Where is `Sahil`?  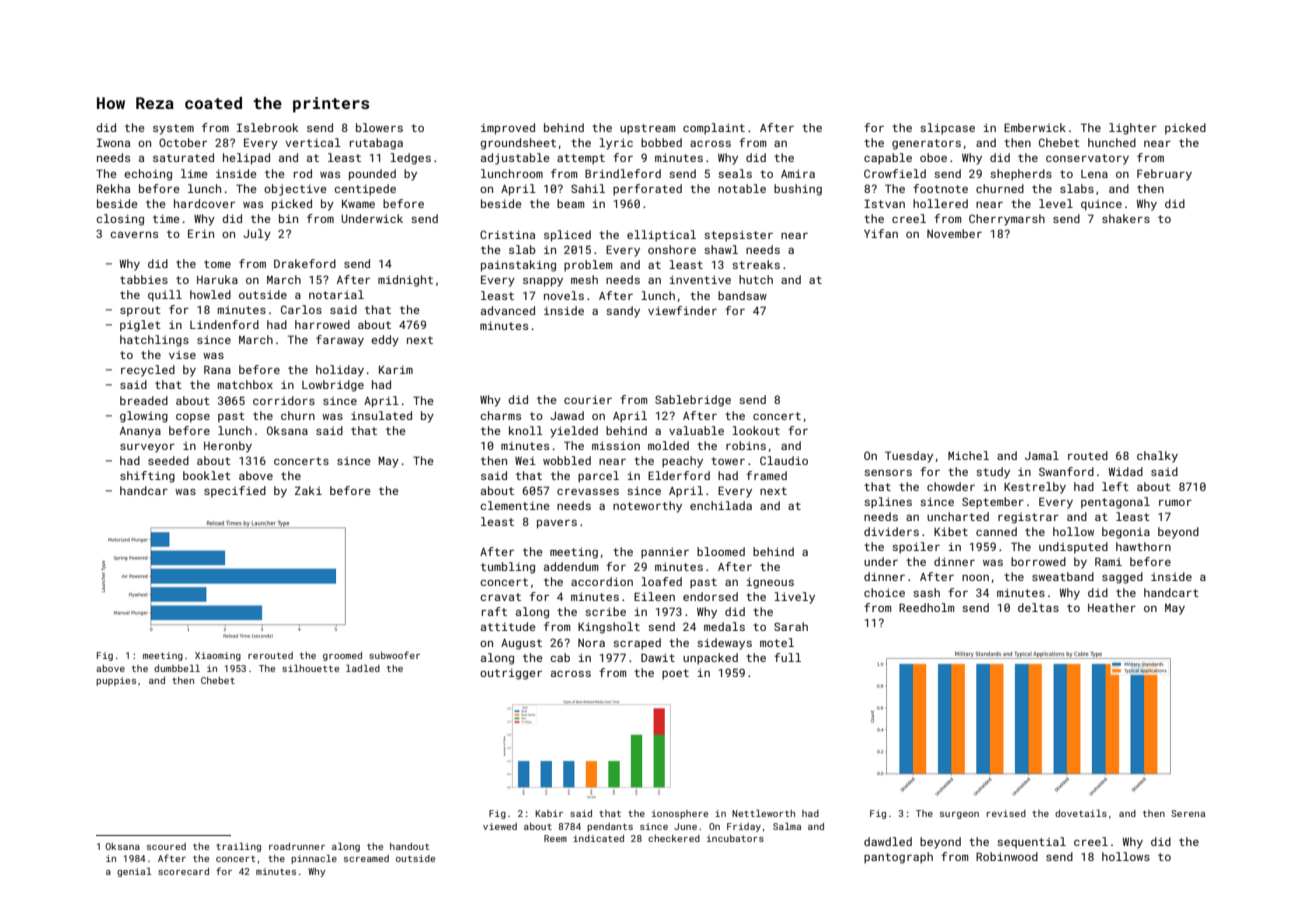 Sahil is located at coordinates (588, 188).
